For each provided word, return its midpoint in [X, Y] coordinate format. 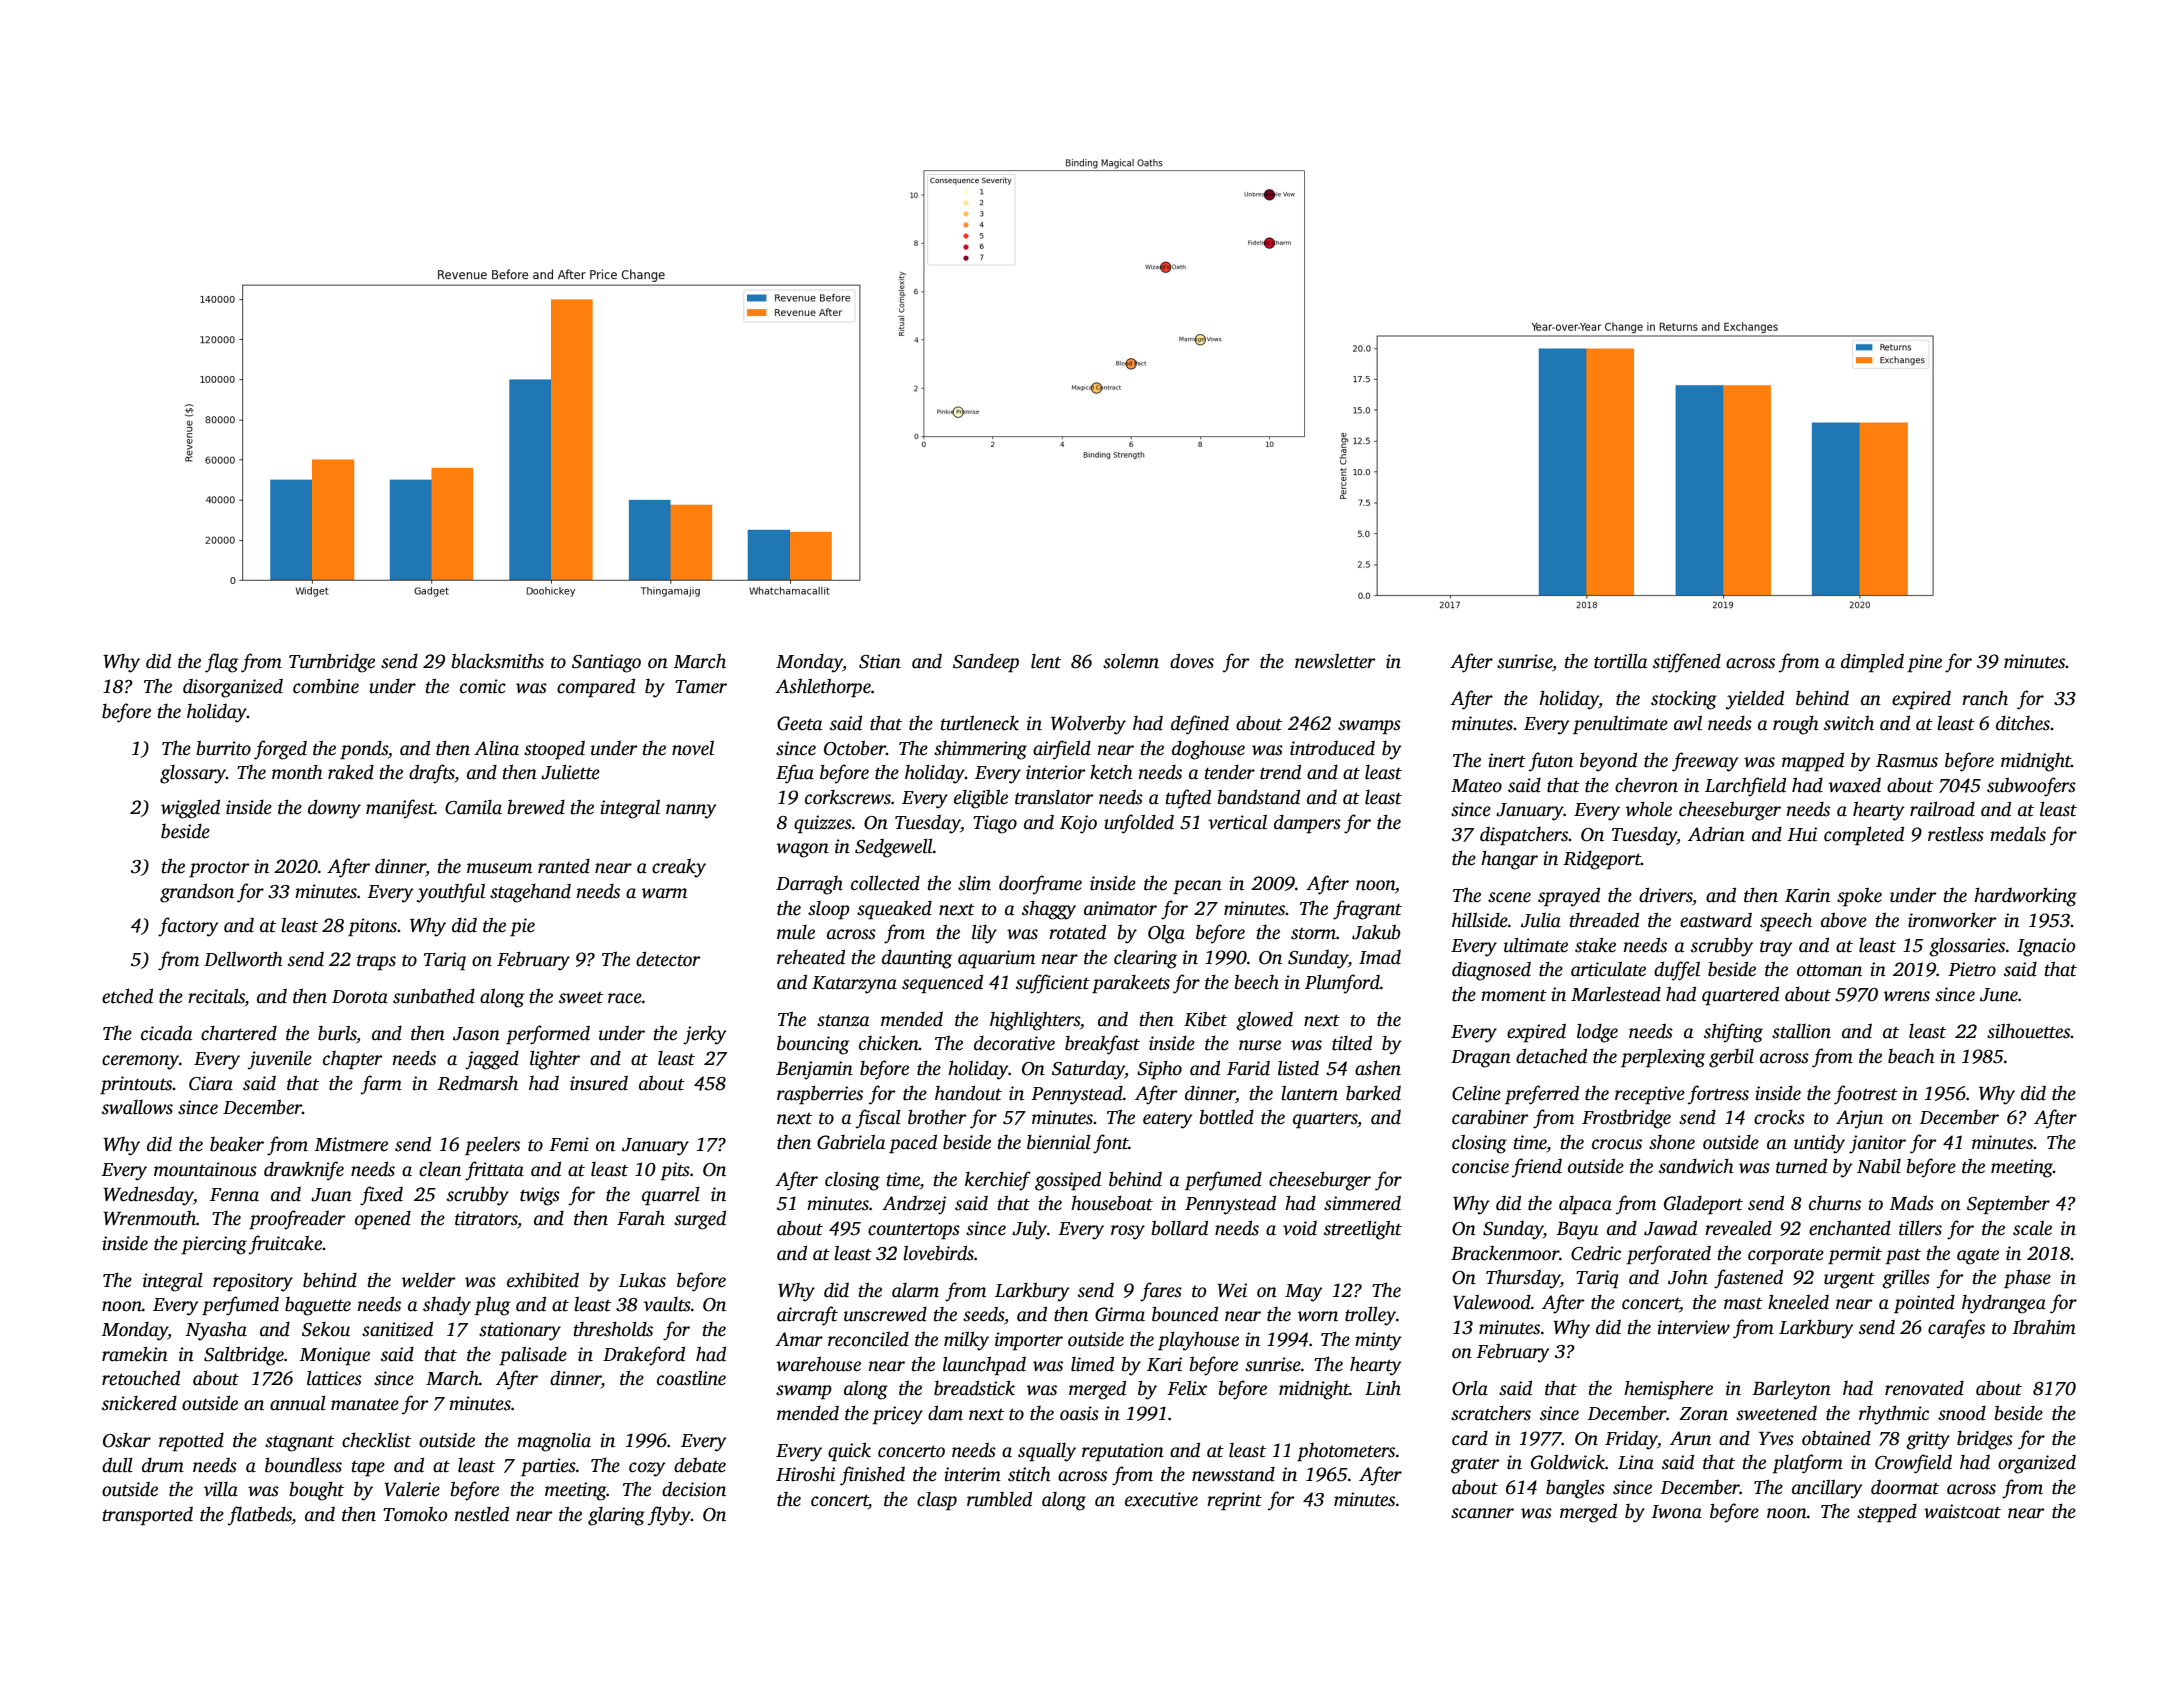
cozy [647, 1469]
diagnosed [1491, 971]
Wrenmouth [149, 1218]
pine [1924, 663]
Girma [1120, 1314]
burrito [224, 748]
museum [499, 868]
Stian [880, 661]
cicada [166, 1033]
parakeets [1131, 984]
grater [1475, 1466]
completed [1864, 836]
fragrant [1367, 910]
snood [1962, 1413]
